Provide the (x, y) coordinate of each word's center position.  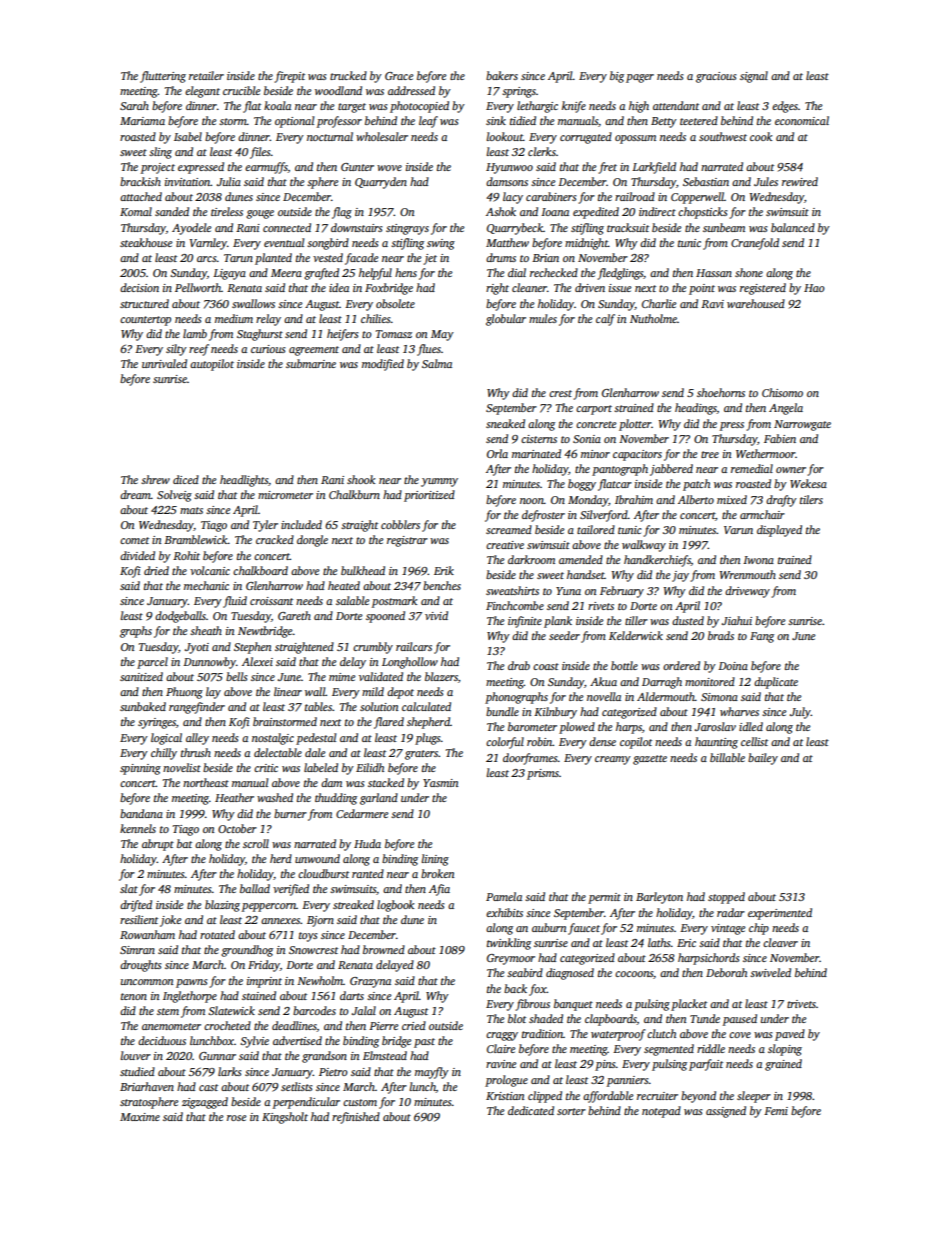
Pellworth (198, 287)
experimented (780, 914)
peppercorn (269, 907)
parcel (152, 663)
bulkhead (363, 570)
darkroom (531, 559)
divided (137, 555)
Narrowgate (802, 425)
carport (594, 410)
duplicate (776, 683)
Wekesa (808, 483)
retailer (206, 75)
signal (754, 77)
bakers (502, 75)
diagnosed (570, 974)
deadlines (294, 1026)
